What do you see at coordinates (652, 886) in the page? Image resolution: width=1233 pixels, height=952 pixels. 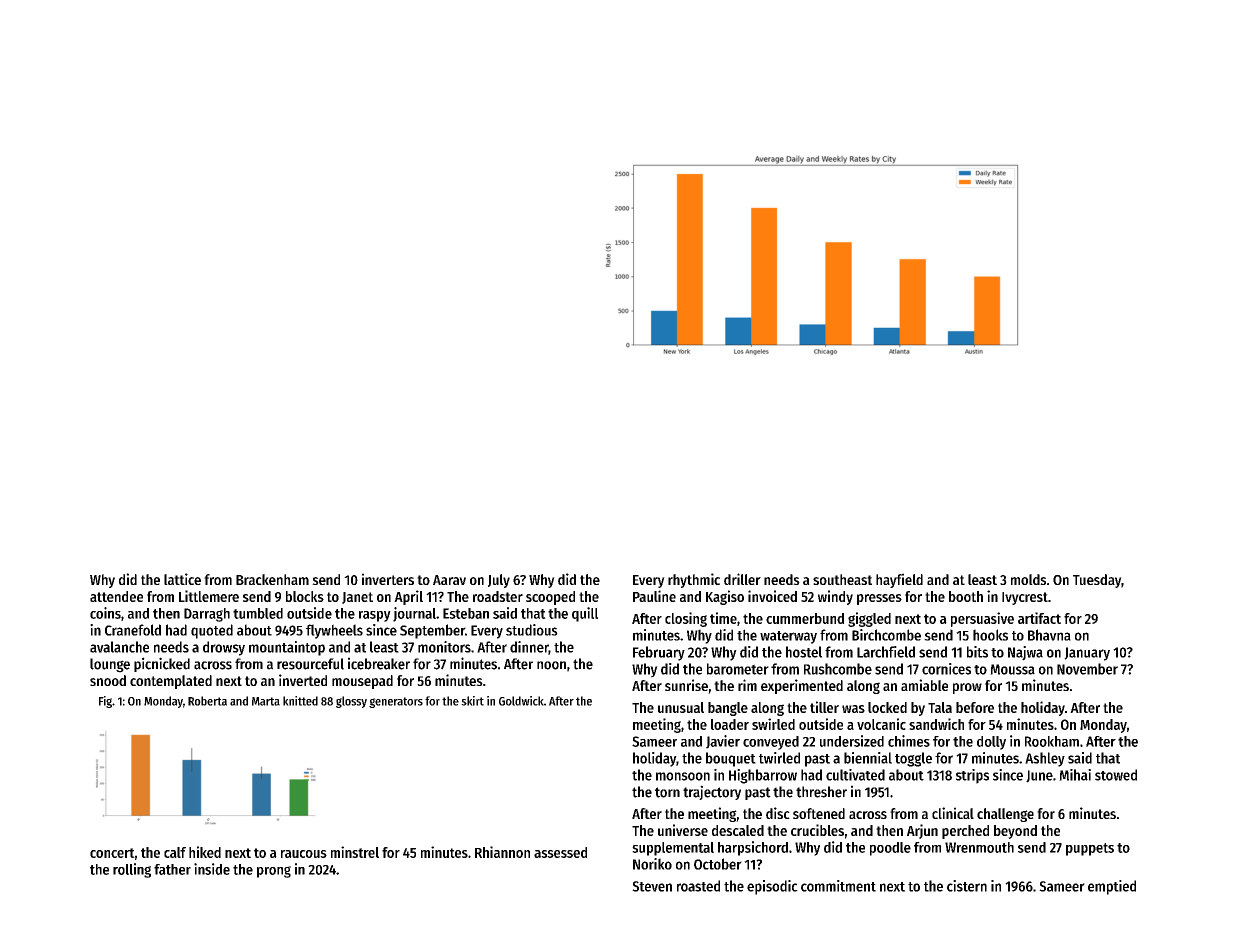 I see `Steven` at bounding box center [652, 886].
